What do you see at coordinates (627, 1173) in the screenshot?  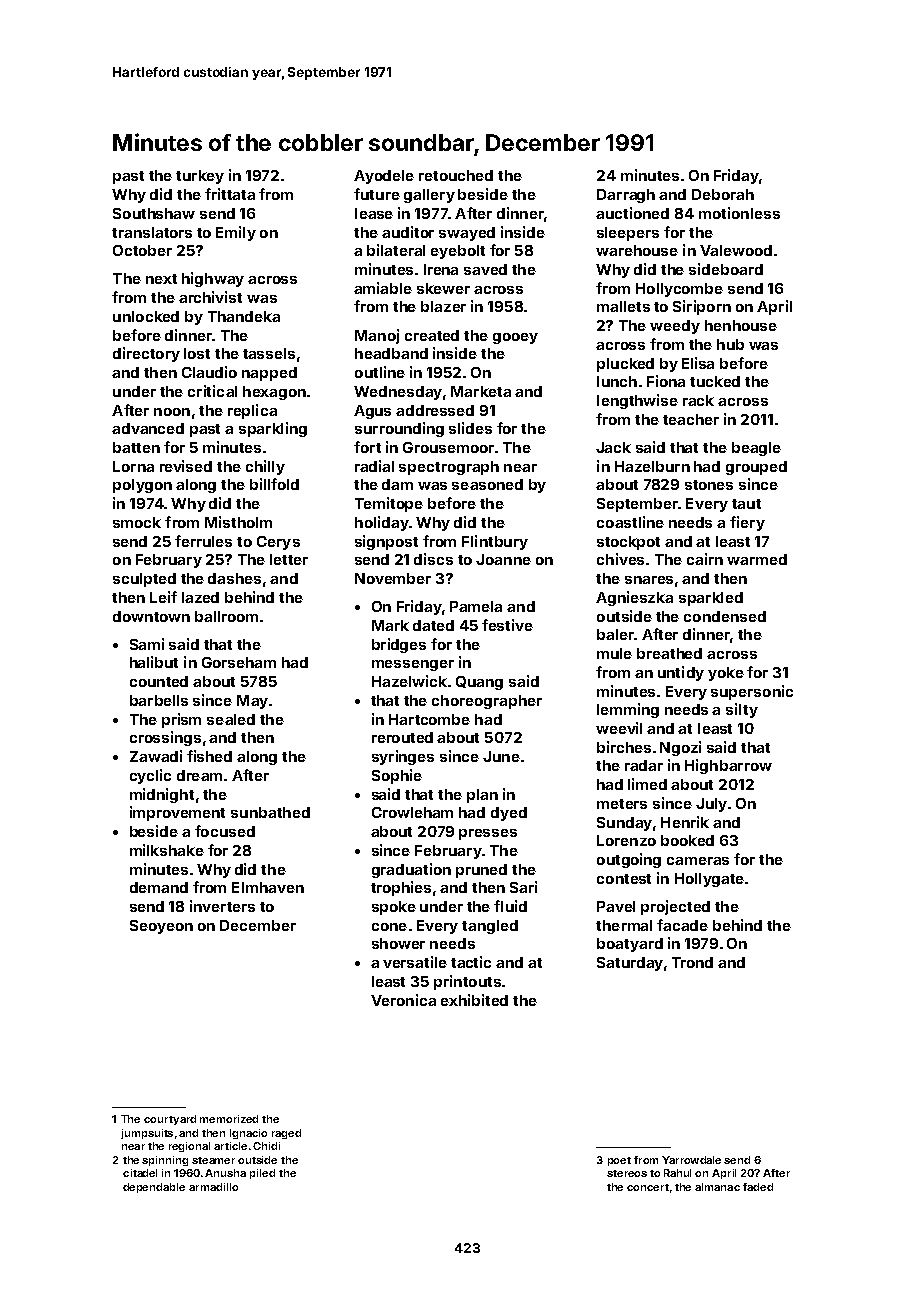 I see `stereos` at bounding box center [627, 1173].
